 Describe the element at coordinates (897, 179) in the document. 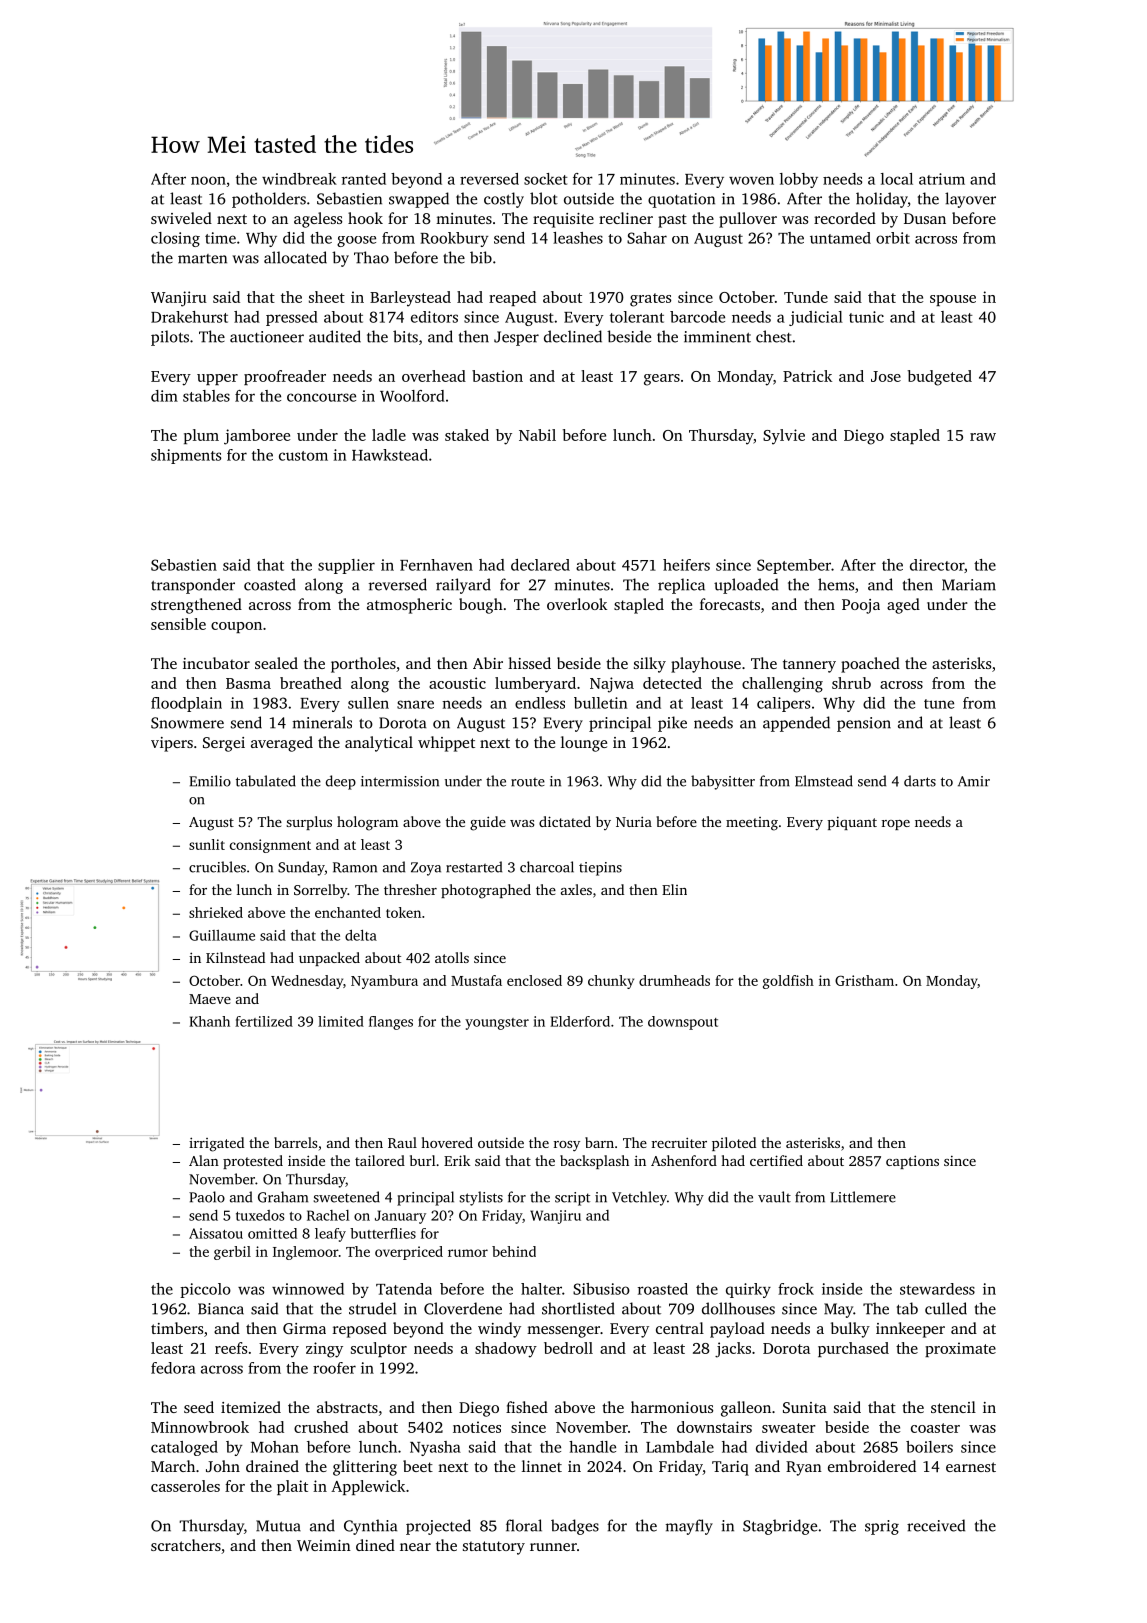

I see `local` at that location.
